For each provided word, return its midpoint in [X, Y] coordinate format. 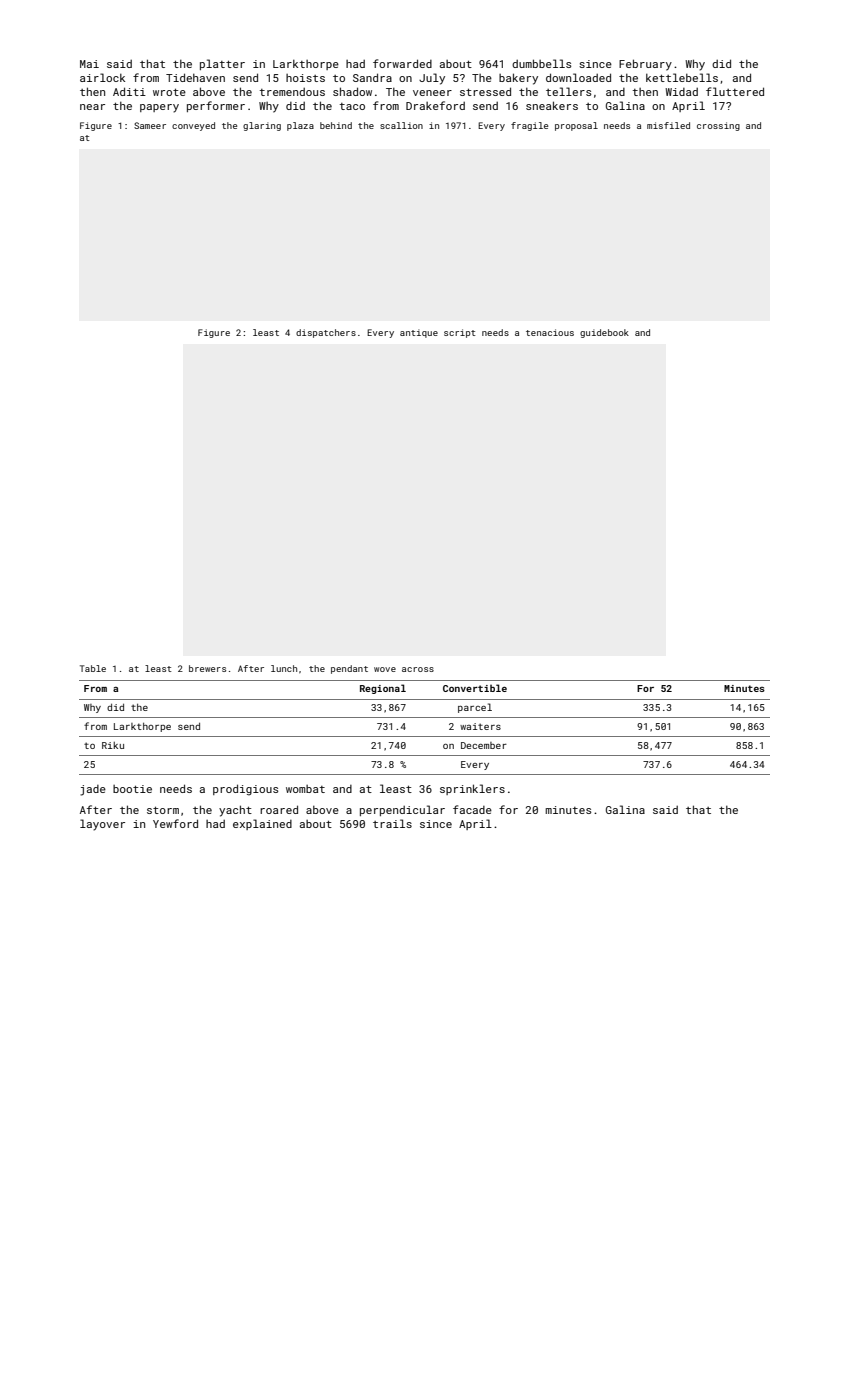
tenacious [550, 332]
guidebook [604, 333]
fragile [529, 126]
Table [93, 668]
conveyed [193, 126]
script [460, 333]
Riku [113, 745]
